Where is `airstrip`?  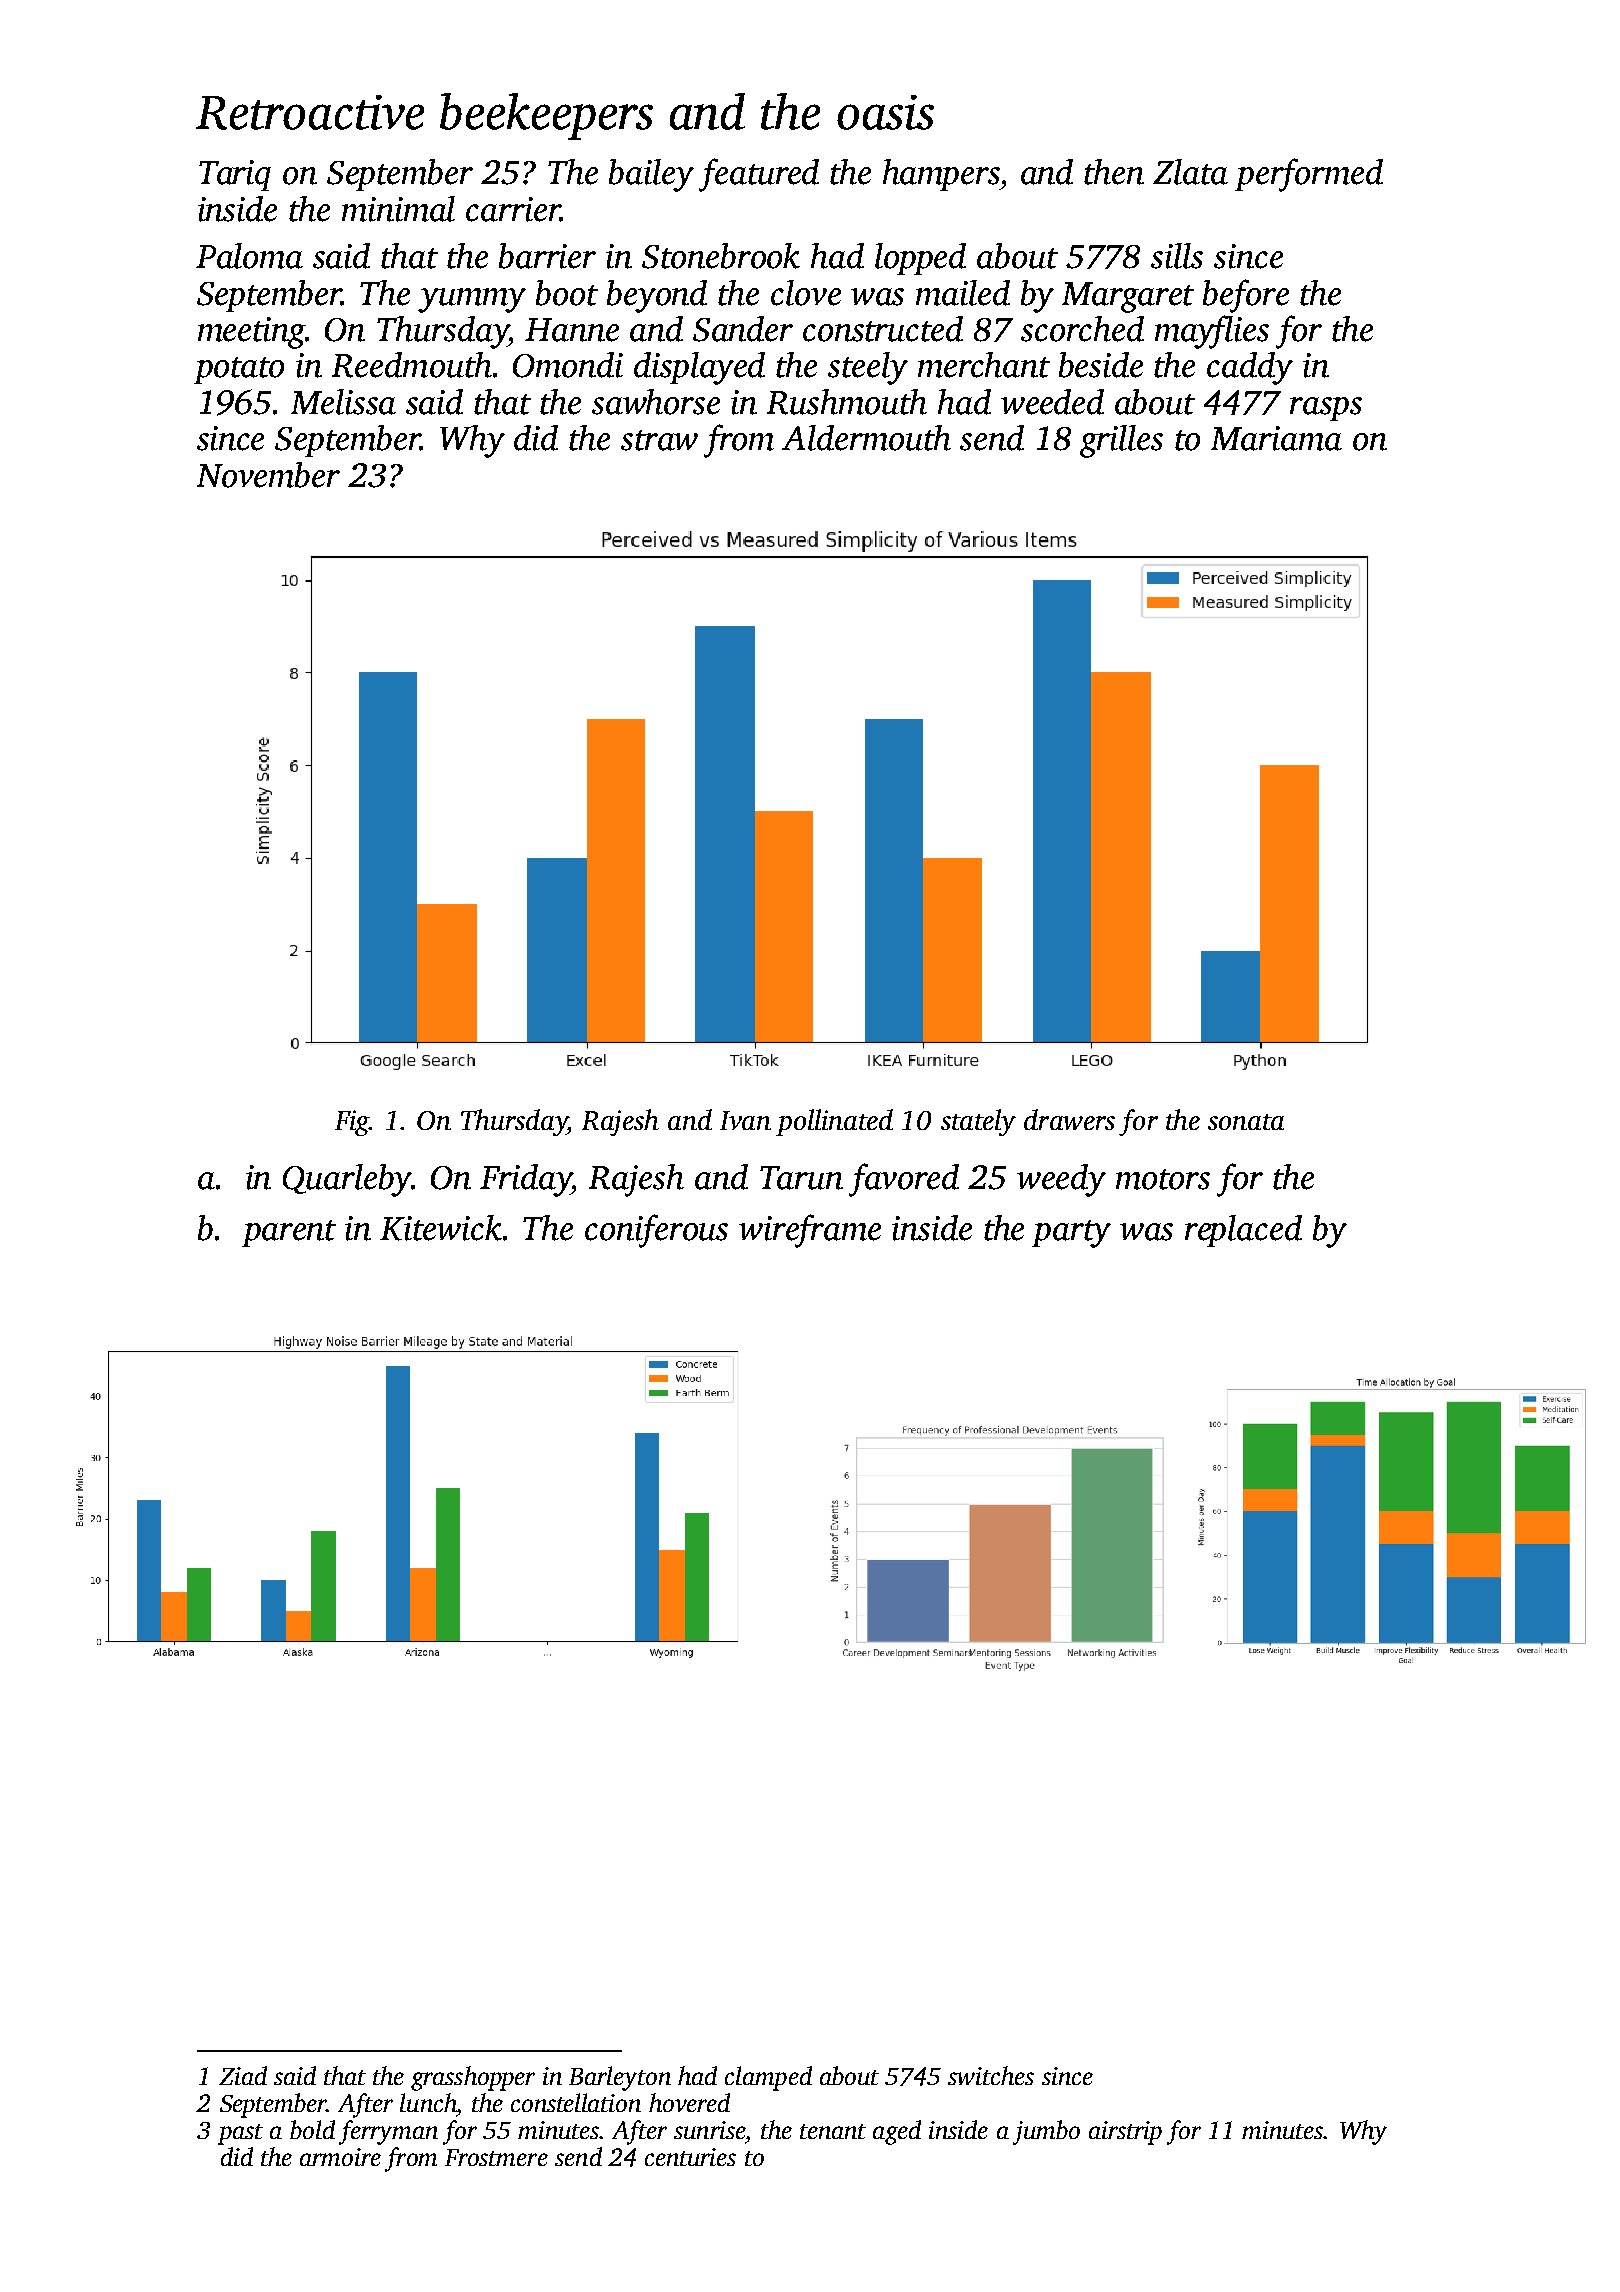 airstrip is located at coordinates (1125, 2133).
